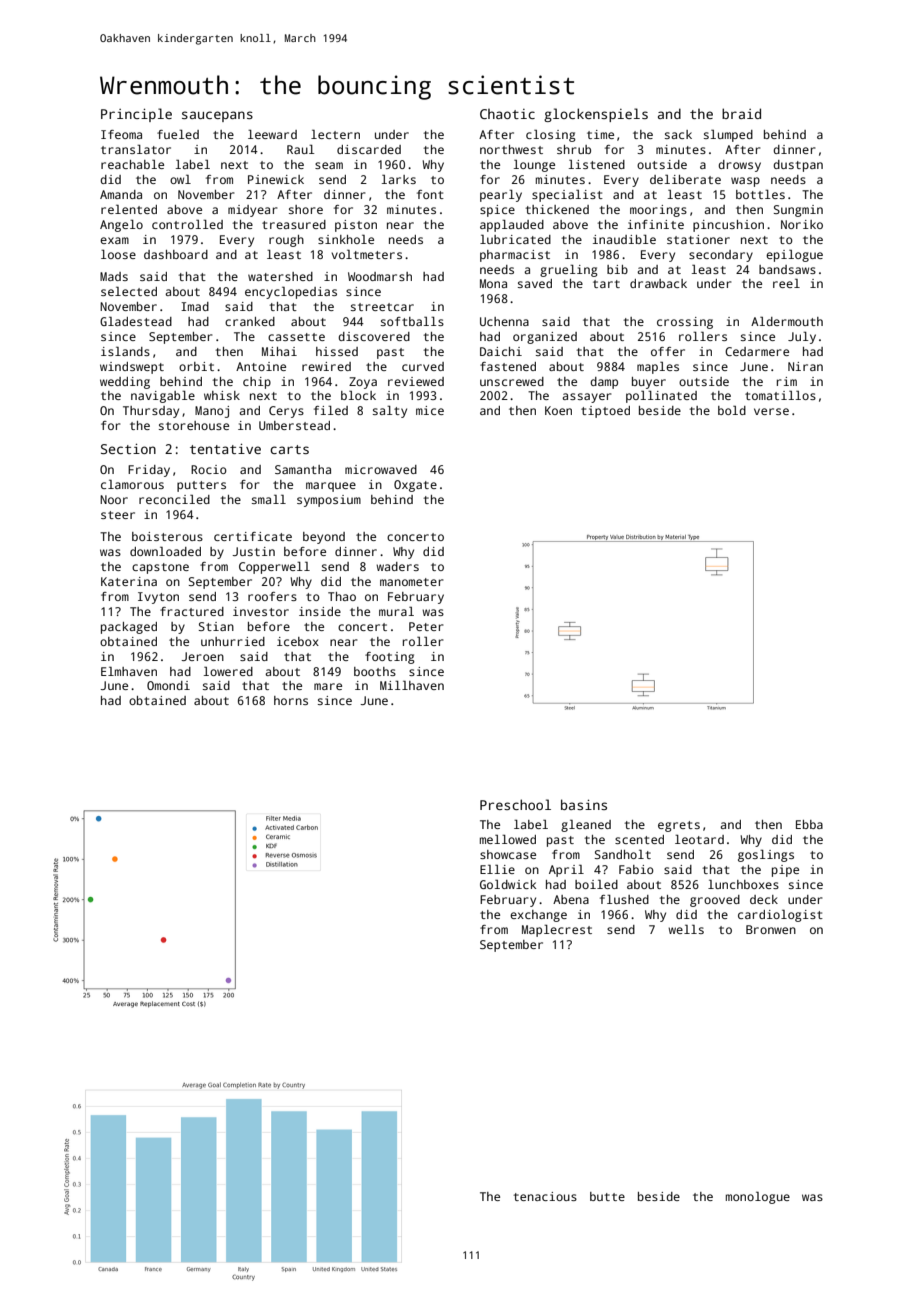 The height and width of the screenshot is (1308, 924). I want to click on Section, so click(128, 449).
